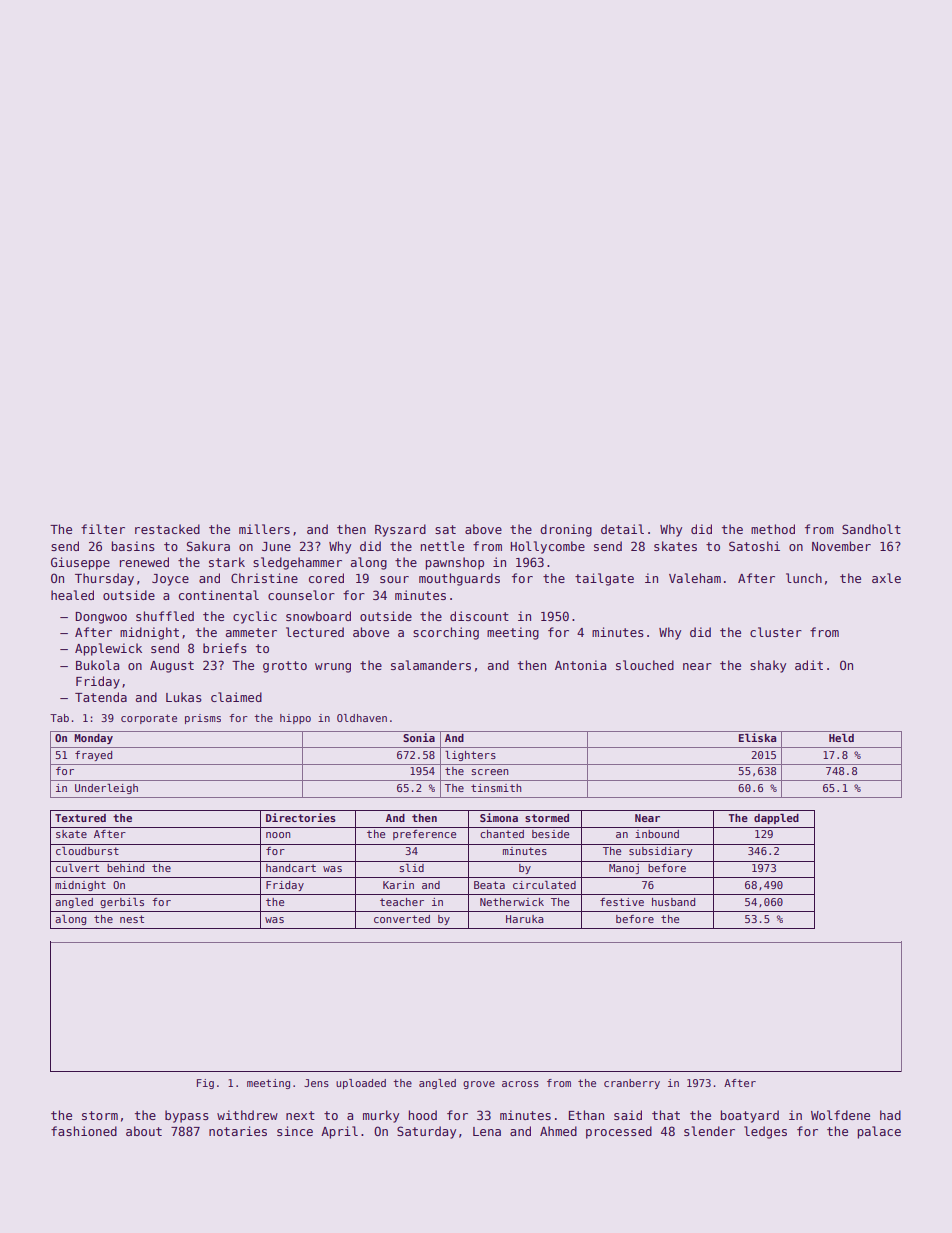 The image size is (952, 1233). Describe the element at coordinates (205, 1084) in the image. I see `Fig` at that location.
